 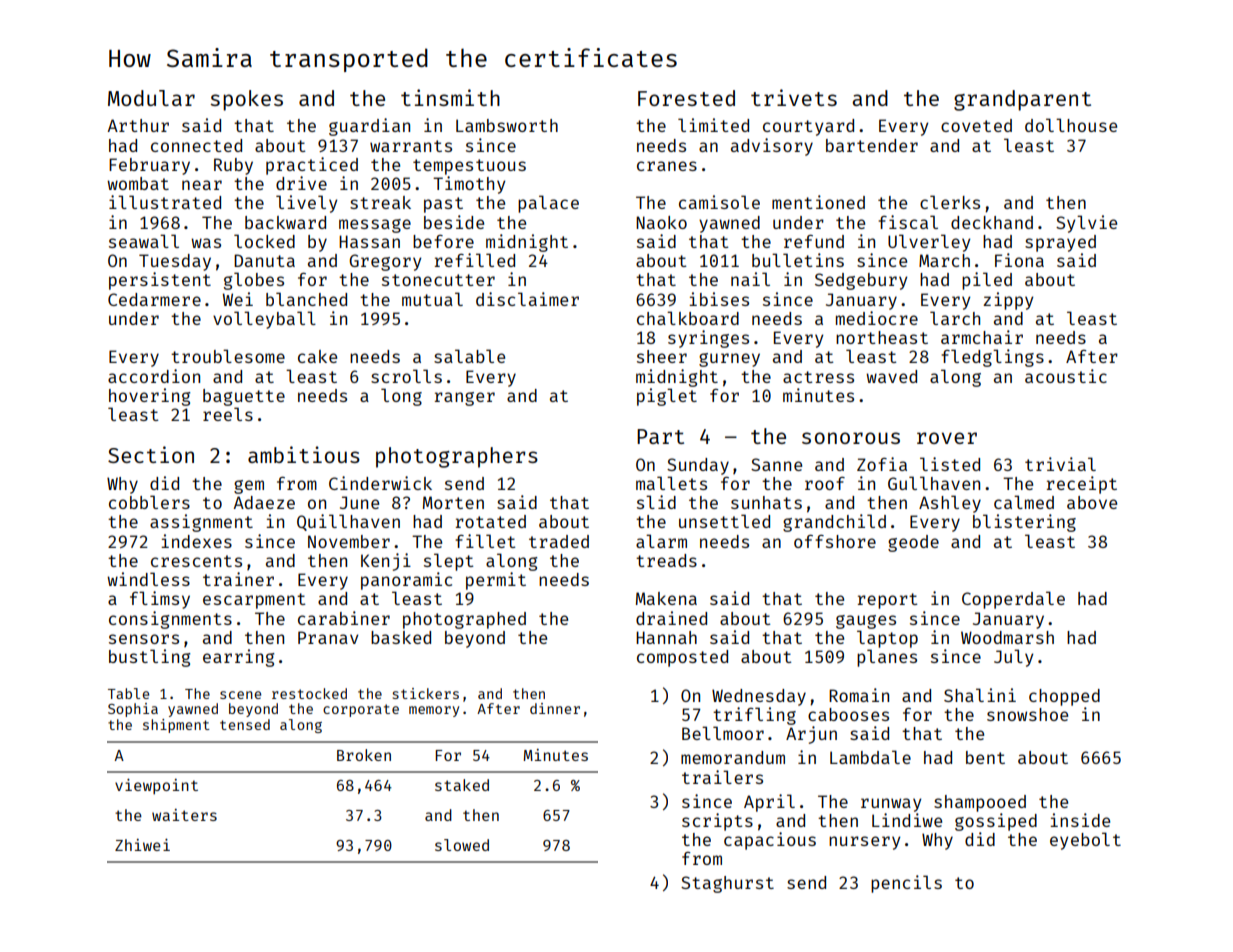 What do you see at coordinates (184, 815) in the screenshot?
I see `waiters` at bounding box center [184, 815].
